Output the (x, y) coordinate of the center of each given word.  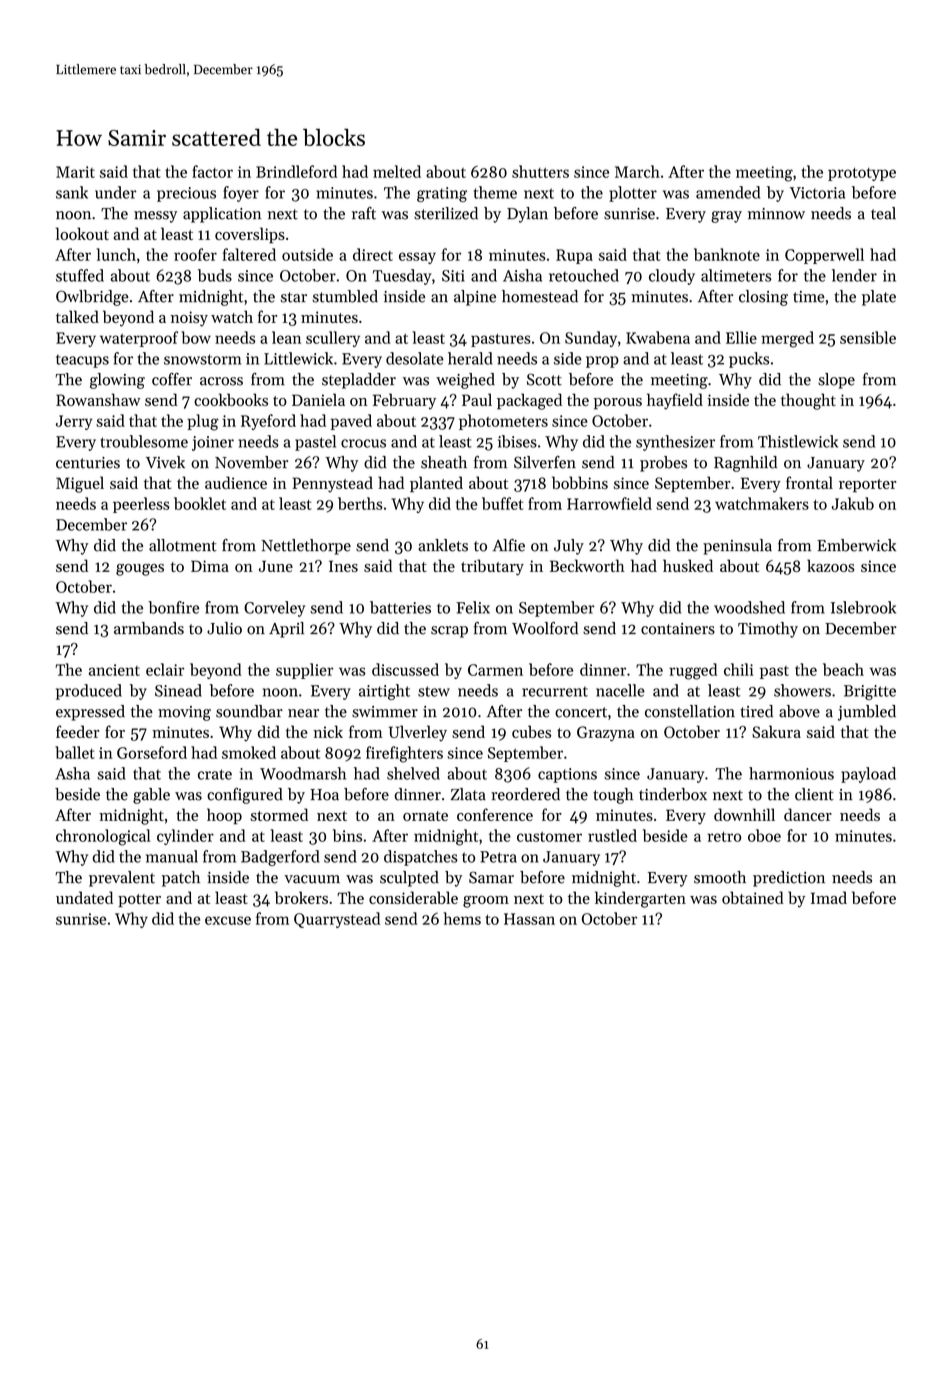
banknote (727, 254)
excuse (228, 920)
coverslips (250, 235)
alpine (475, 298)
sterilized (446, 213)
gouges (140, 570)
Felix (473, 607)
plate (879, 298)
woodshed (749, 607)
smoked (249, 752)
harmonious (791, 773)
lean (286, 337)
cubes (531, 731)
